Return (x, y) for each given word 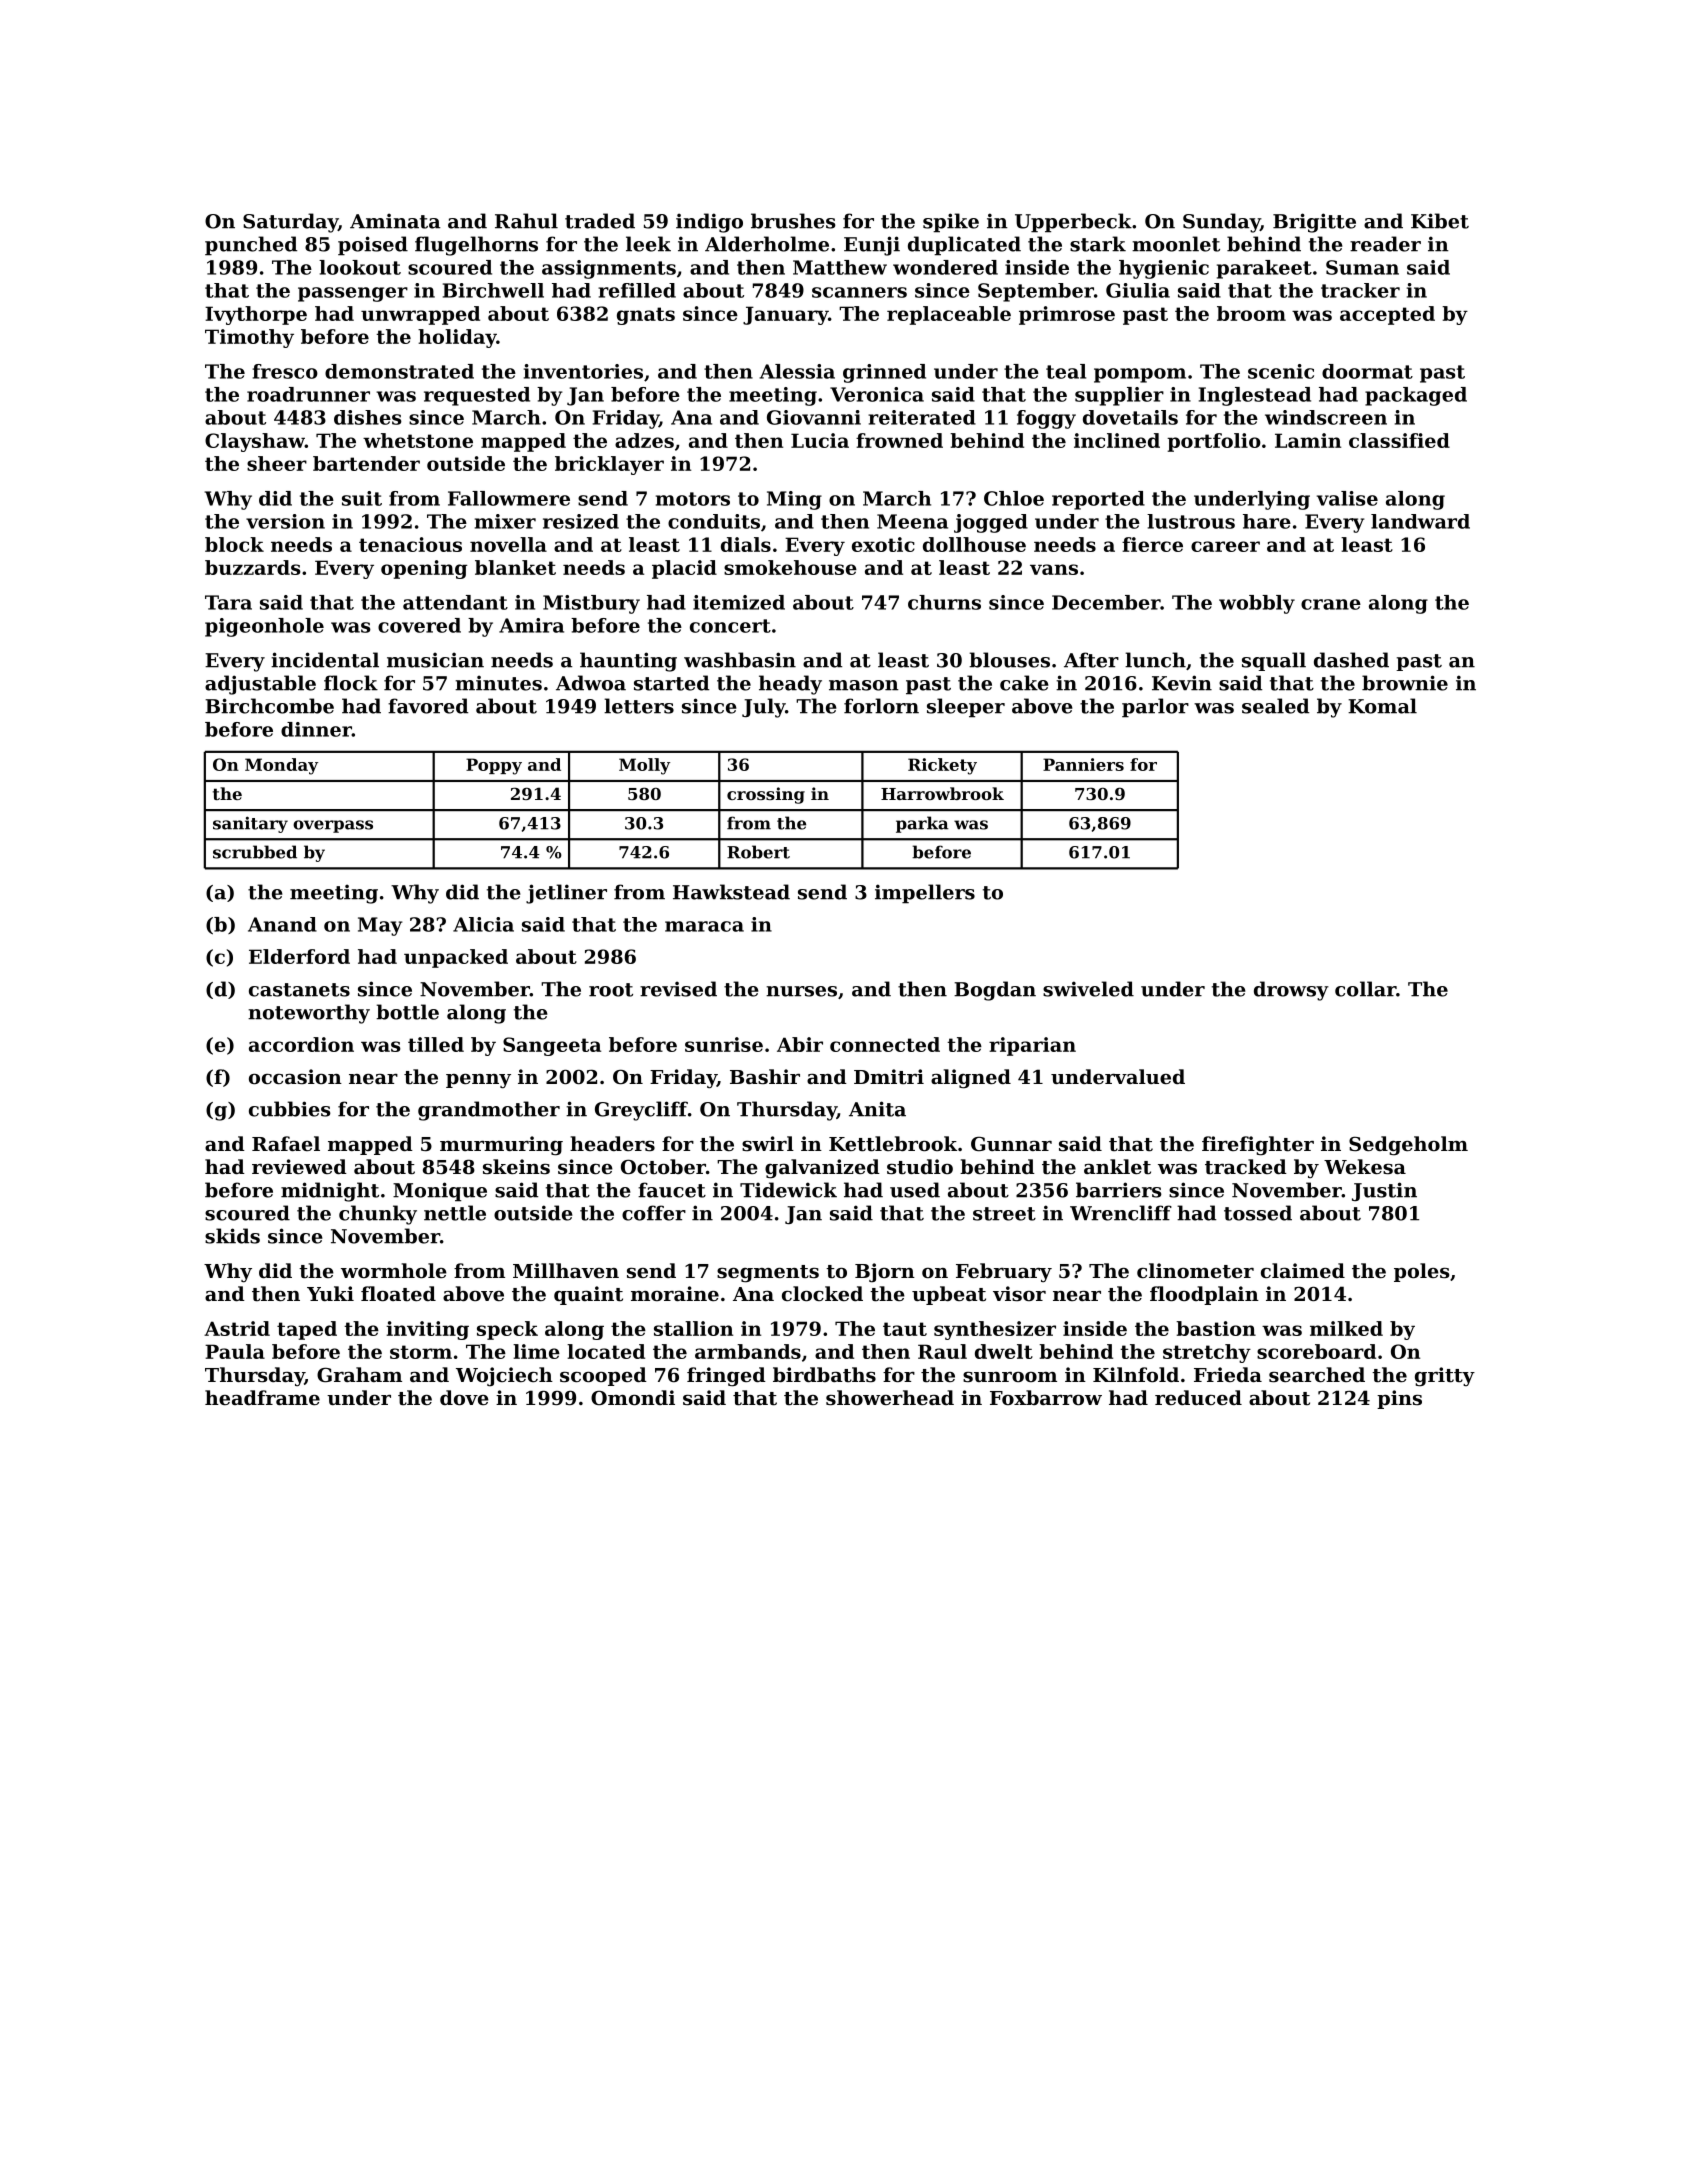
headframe (262, 1397)
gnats (646, 316)
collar (1365, 989)
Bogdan (995, 991)
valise (1347, 498)
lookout (360, 267)
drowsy (1291, 991)
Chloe (1014, 498)
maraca (704, 926)
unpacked (456, 958)
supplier (1119, 396)
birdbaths (824, 1375)
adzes (644, 440)
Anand (282, 924)
